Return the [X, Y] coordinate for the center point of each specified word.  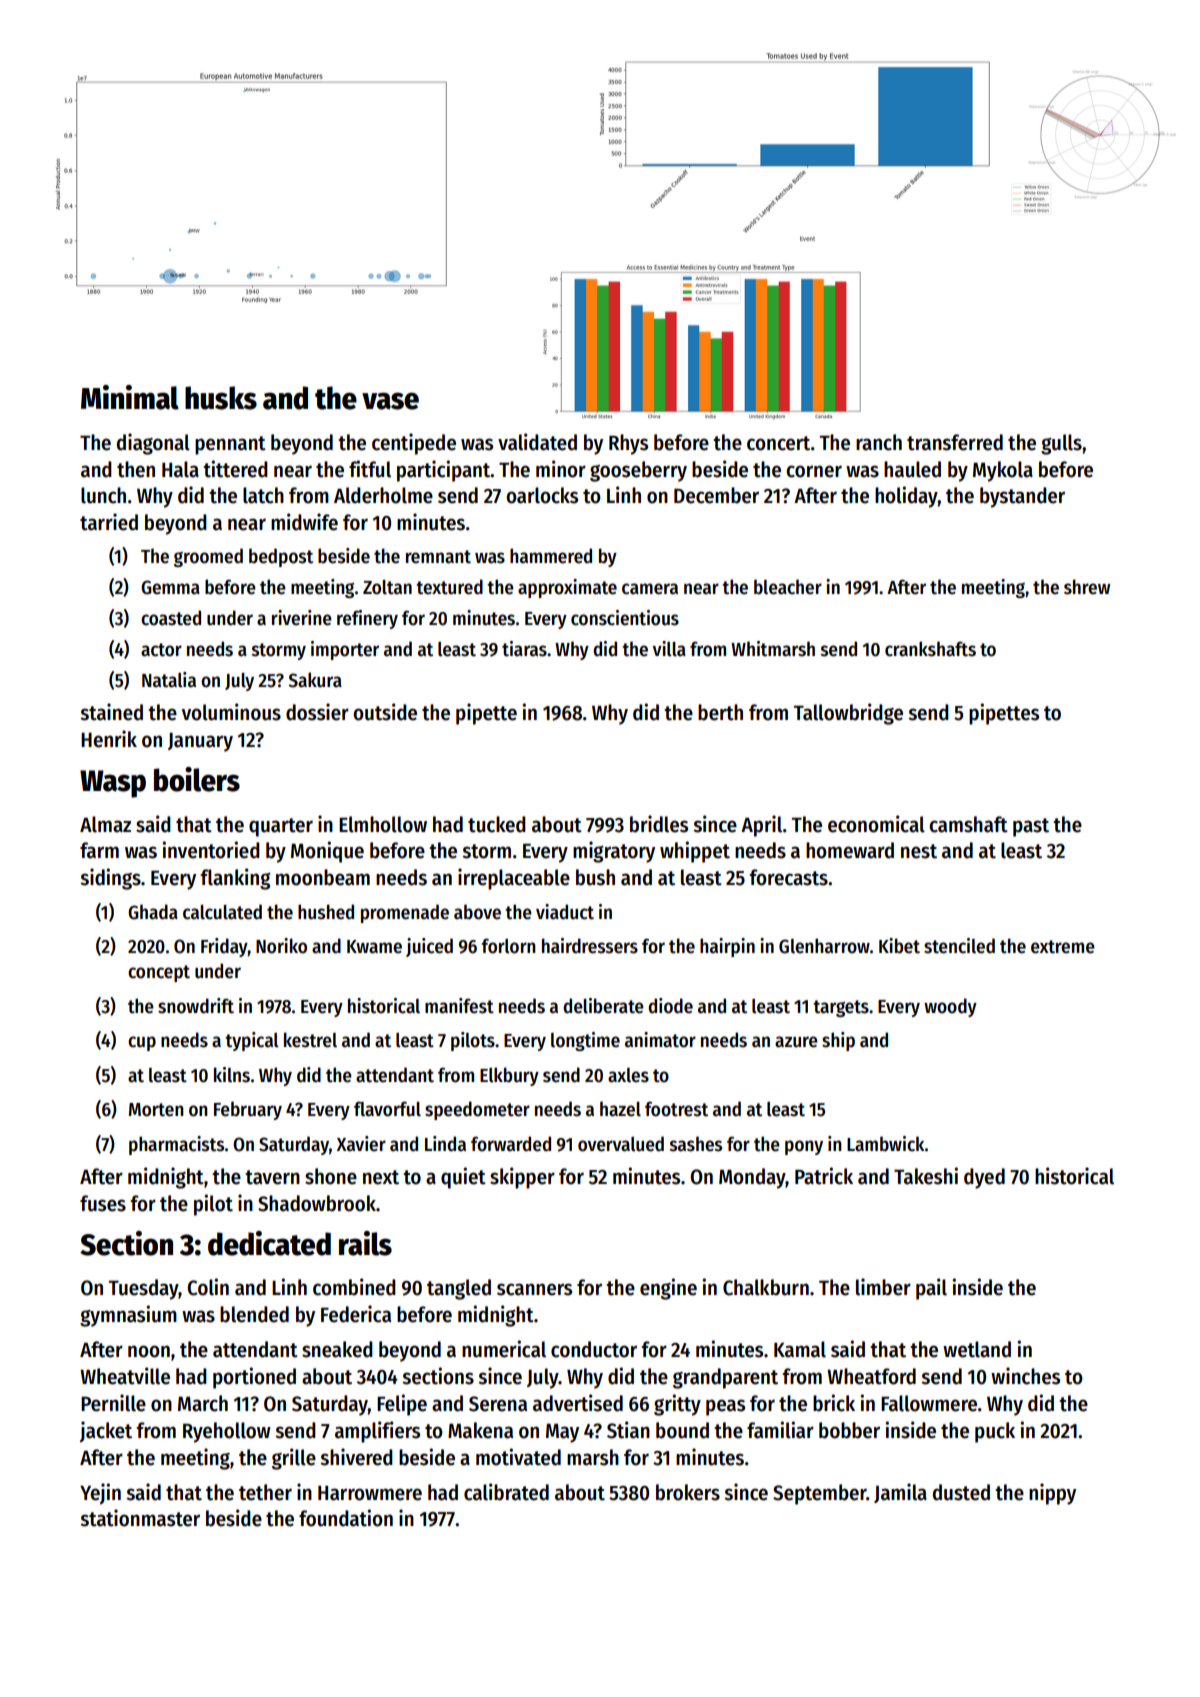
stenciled [959, 946]
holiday [906, 497]
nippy [1052, 1494]
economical [876, 824]
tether [265, 1492]
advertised [578, 1403]
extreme [1063, 947]
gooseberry [638, 471]
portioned [254, 1378]
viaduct [565, 912]
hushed [326, 912]
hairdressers [590, 946]
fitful [370, 469]
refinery [367, 619]
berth [720, 712]
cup [142, 1043]
